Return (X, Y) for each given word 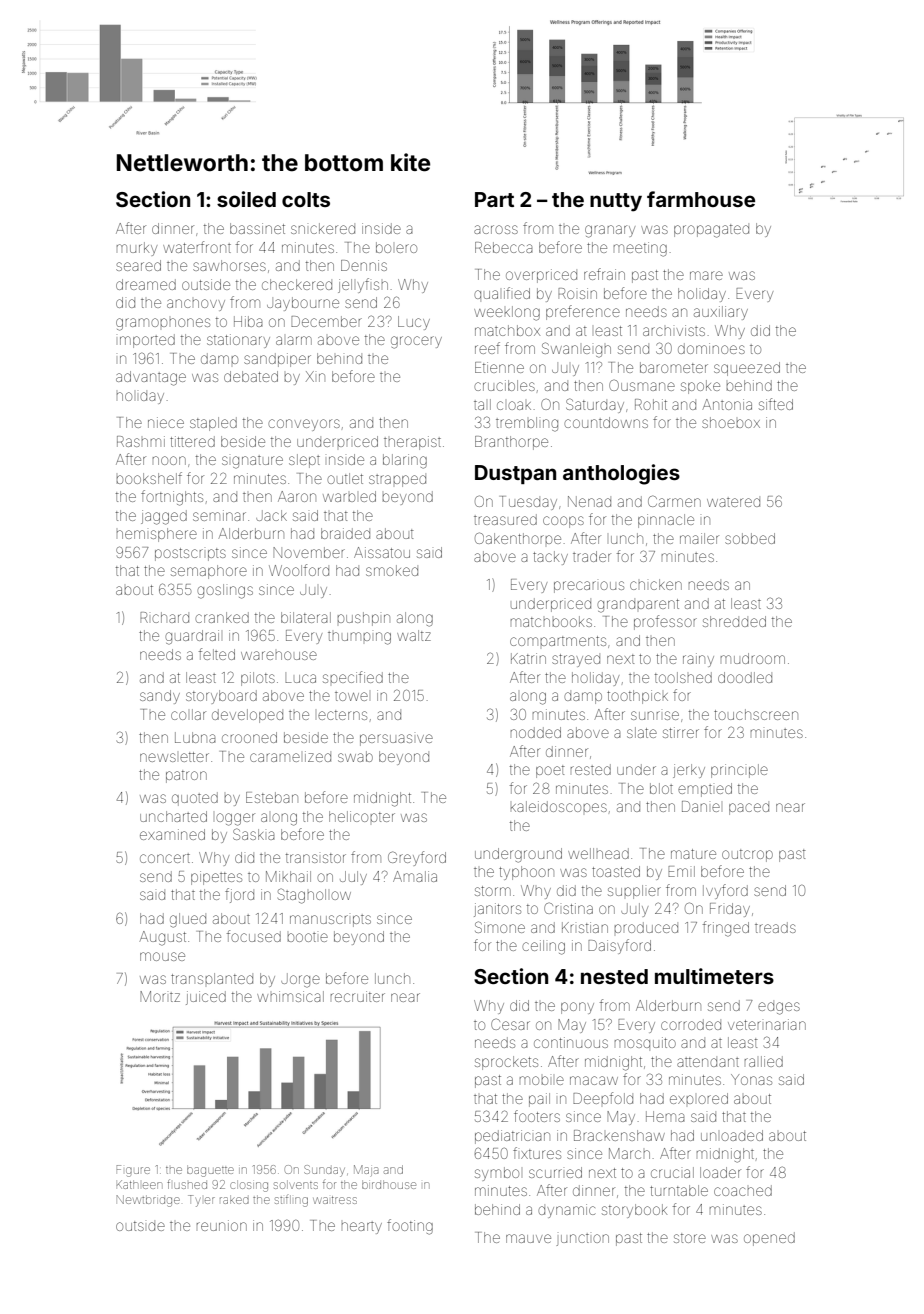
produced (646, 927)
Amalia (415, 876)
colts (306, 199)
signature (252, 462)
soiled (246, 199)
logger (235, 819)
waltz (414, 635)
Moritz (160, 996)
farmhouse (701, 199)
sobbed (750, 538)
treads (775, 927)
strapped (397, 481)
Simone (500, 927)
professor (665, 622)
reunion (222, 1225)
